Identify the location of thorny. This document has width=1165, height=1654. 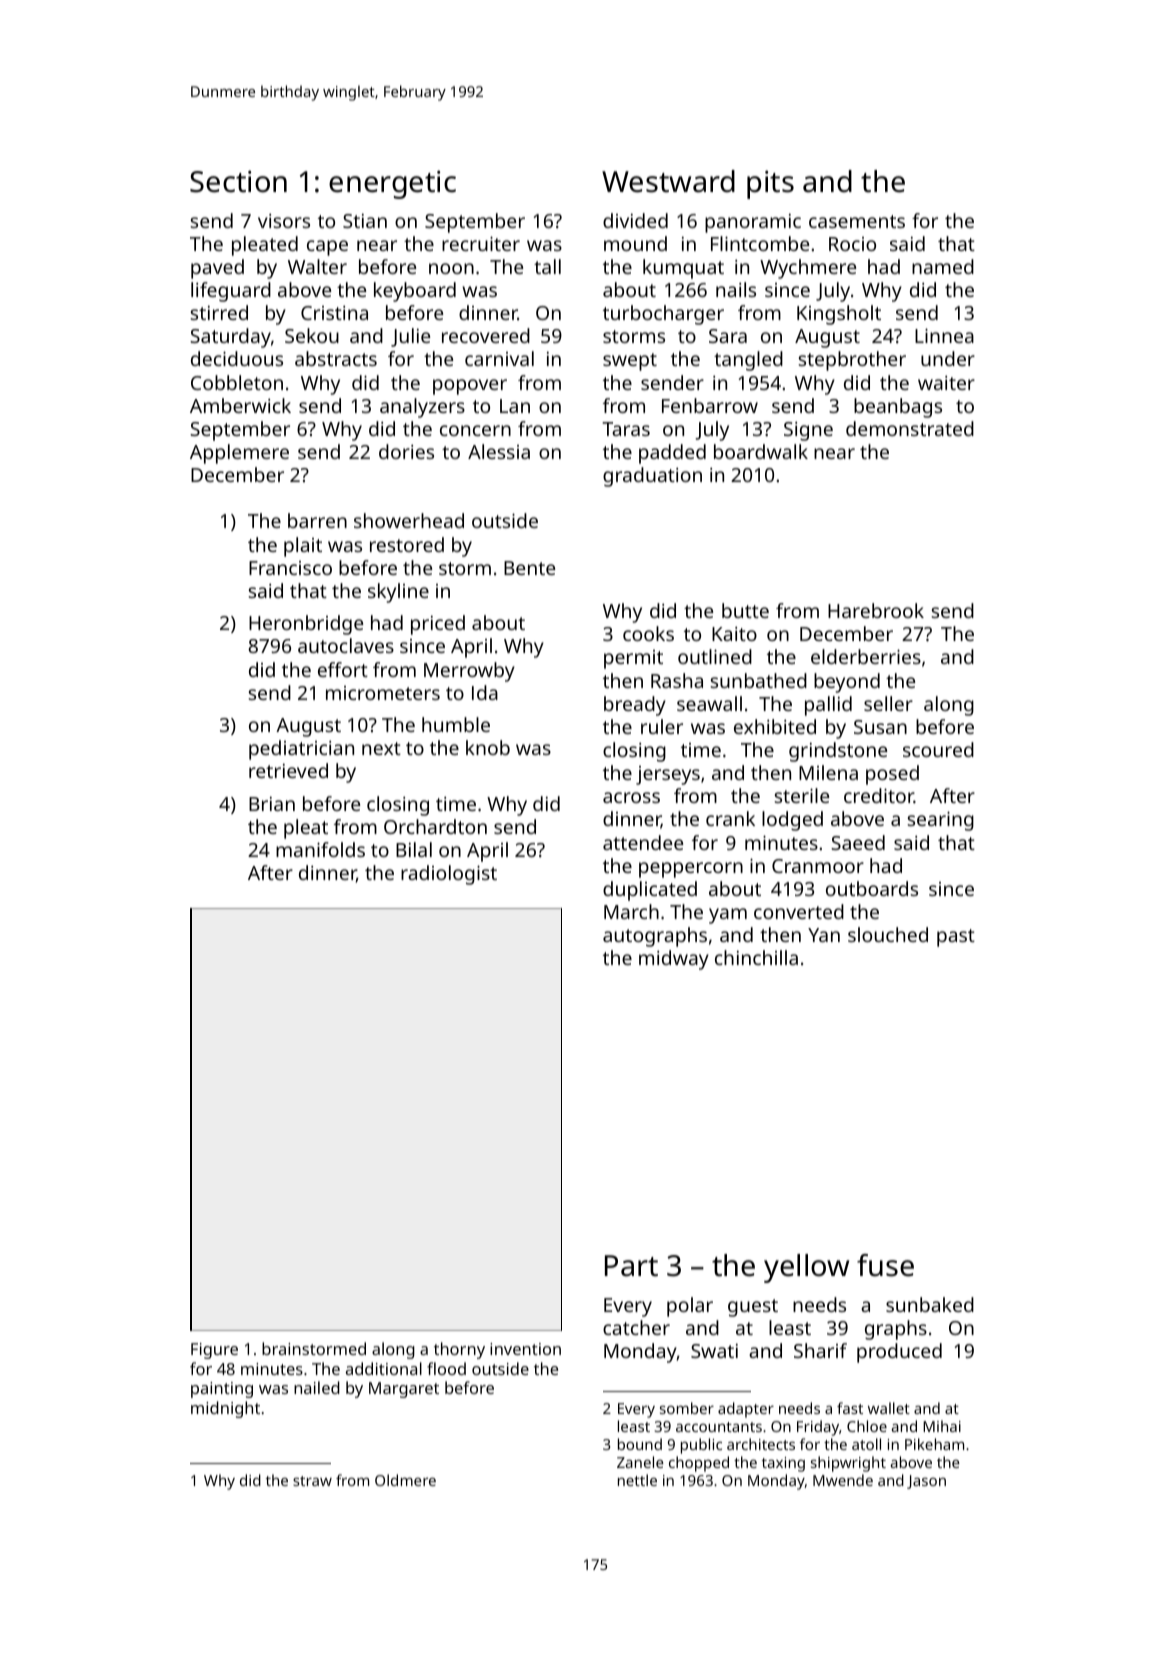
(459, 1350).
